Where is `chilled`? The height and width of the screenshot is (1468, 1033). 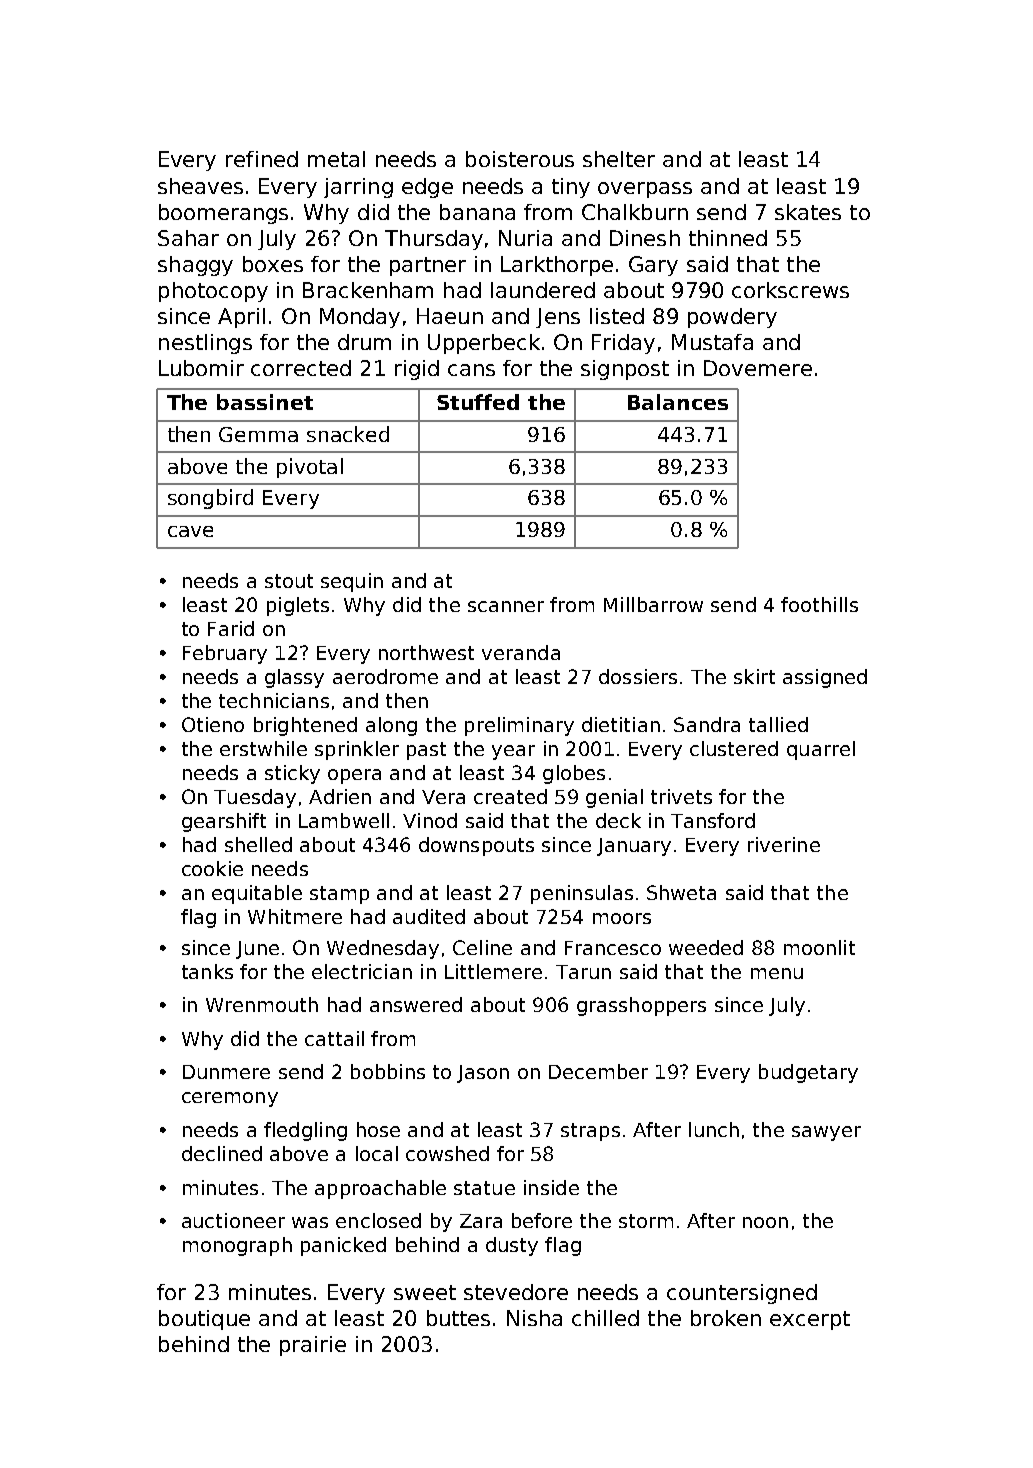 chilled is located at coordinates (605, 1318).
